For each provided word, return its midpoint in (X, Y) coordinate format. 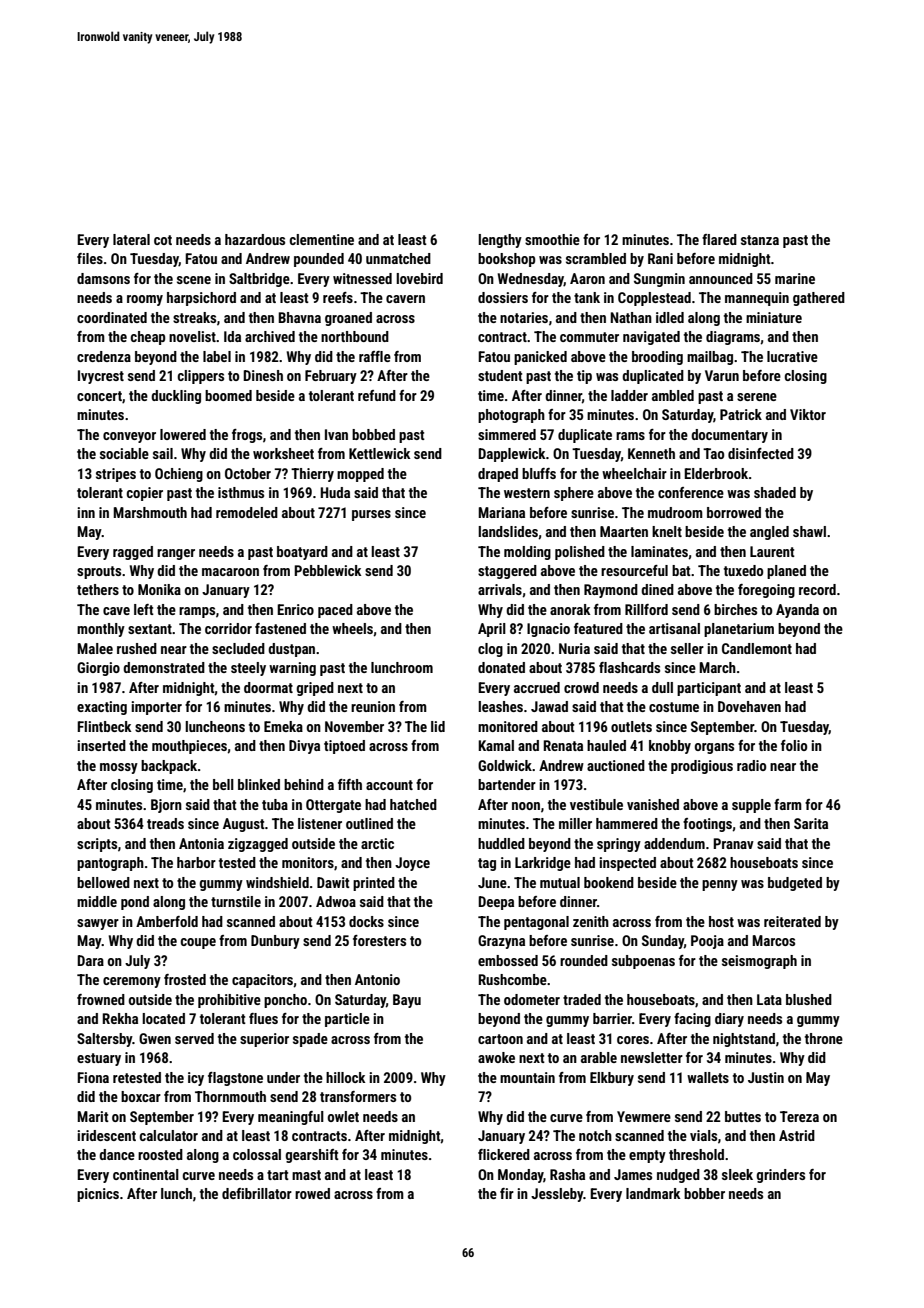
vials (703, 1135)
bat (681, 570)
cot (163, 240)
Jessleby (557, 1195)
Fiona (93, 1077)
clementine (322, 239)
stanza (760, 240)
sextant (150, 629)
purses (371, 515)
